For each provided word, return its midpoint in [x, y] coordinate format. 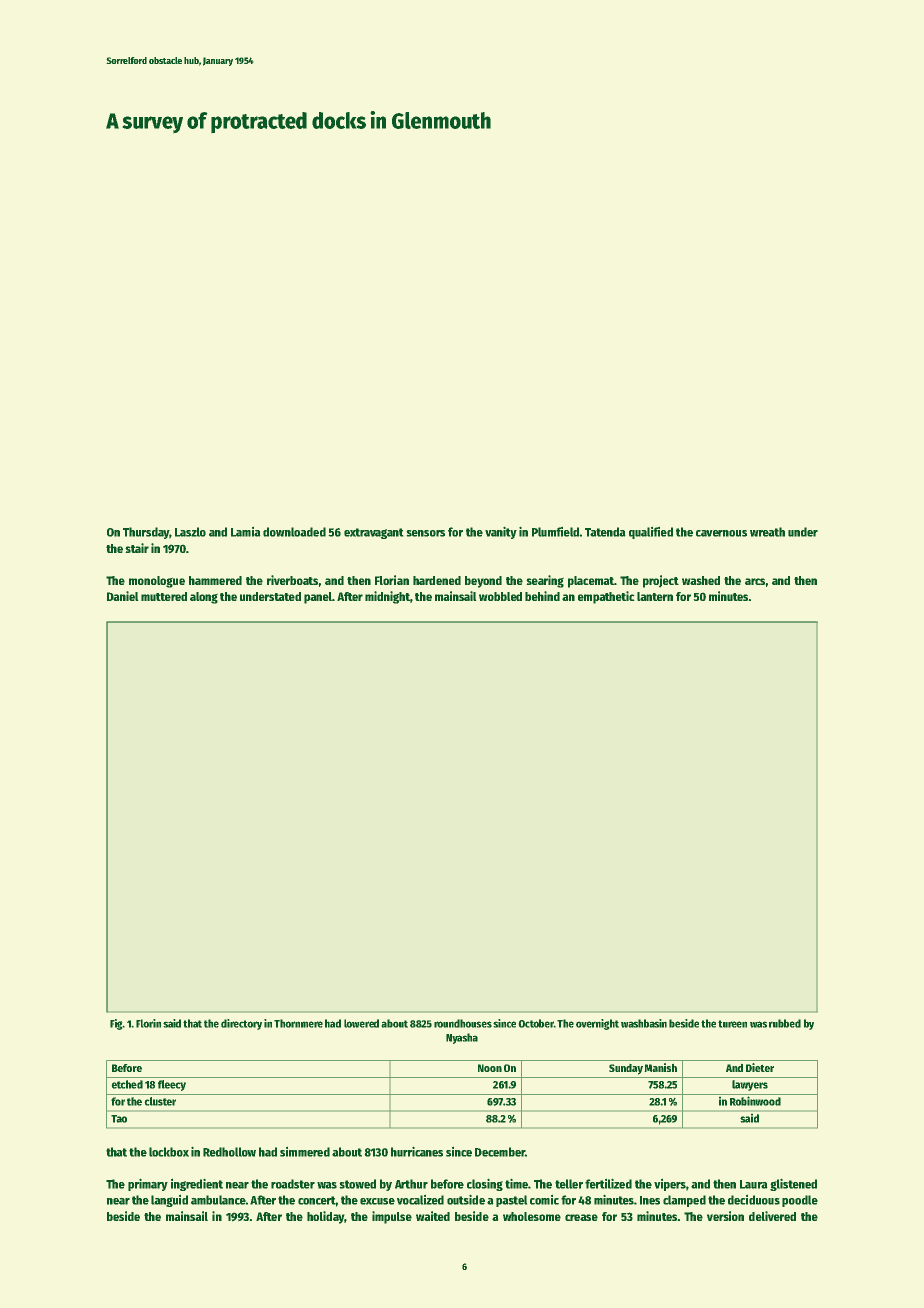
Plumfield [555, 531]
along [204, 598]
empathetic [606, 597]
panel [318, 598]
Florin [148, 1023]
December [500, 1152]
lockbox [169, 1152]
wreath [767, 532]
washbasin [644, 1023]
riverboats [293, 580]
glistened [793, 1184]
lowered [361, 1023]
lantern [655, 596]
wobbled [500, 596]
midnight [387, 597]
